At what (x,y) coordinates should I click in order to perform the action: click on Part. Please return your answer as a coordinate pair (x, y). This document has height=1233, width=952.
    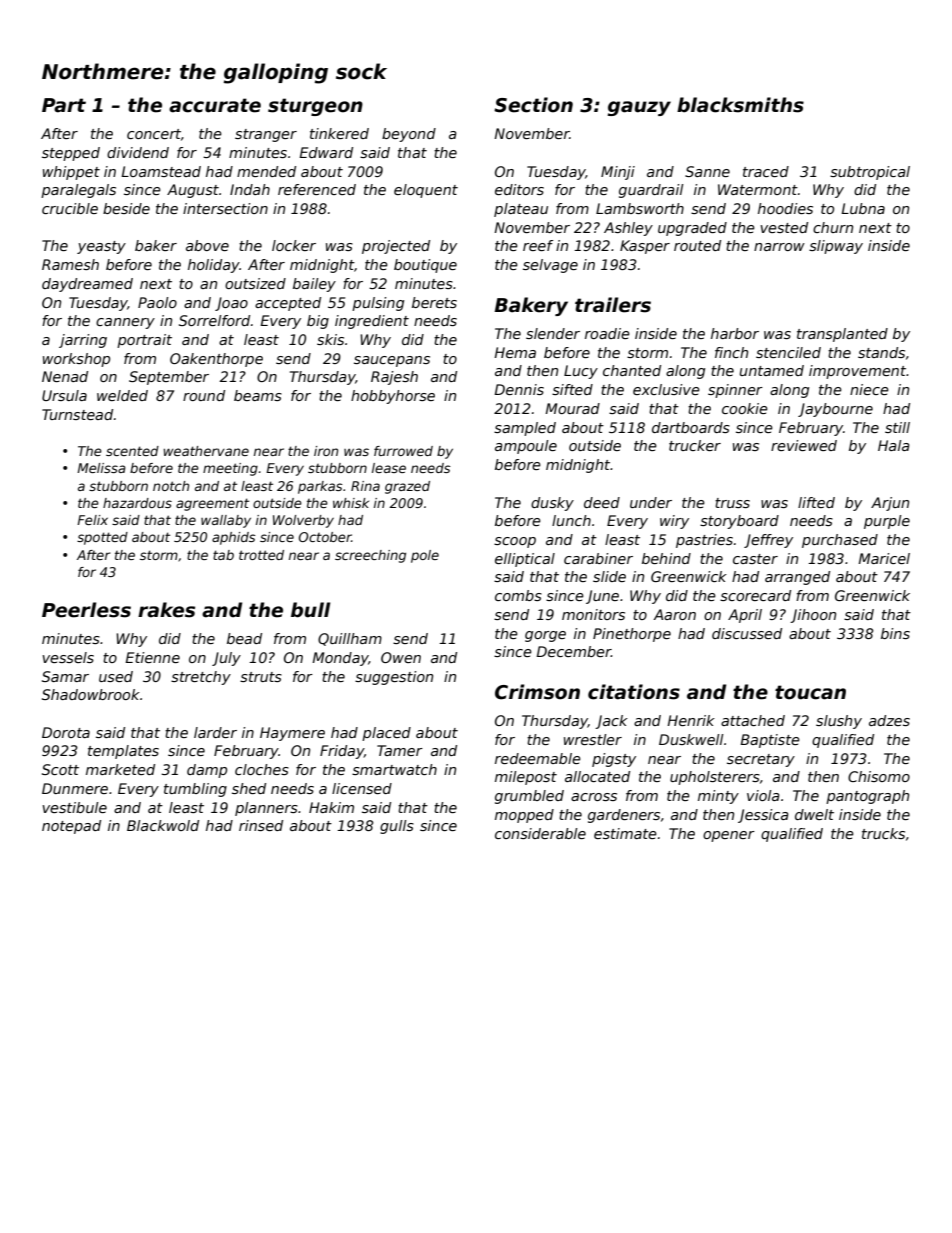
    Looking at the image, I should click on (64, 105).
